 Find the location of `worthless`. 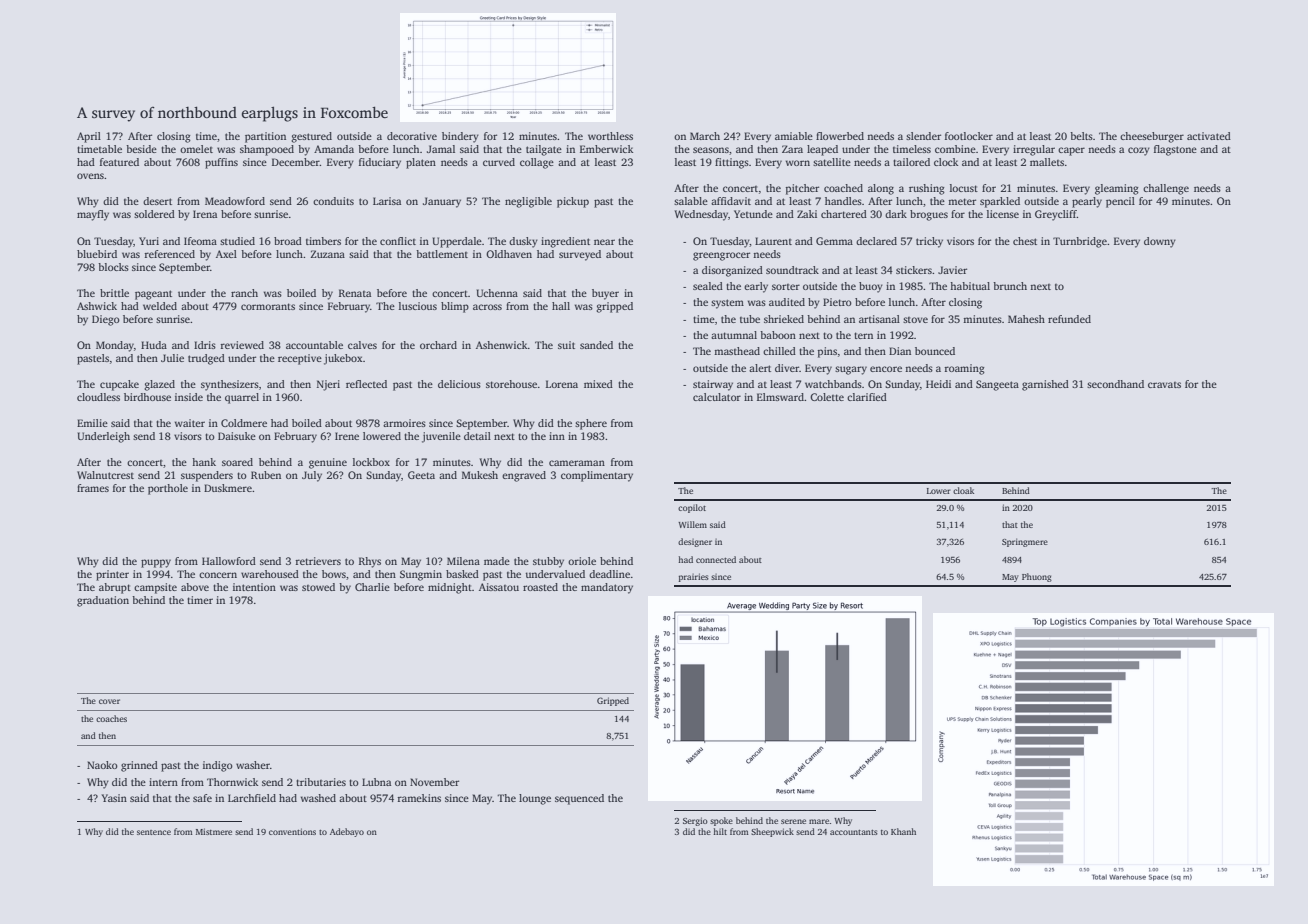

worthless is located at coordinates (610, 136).
